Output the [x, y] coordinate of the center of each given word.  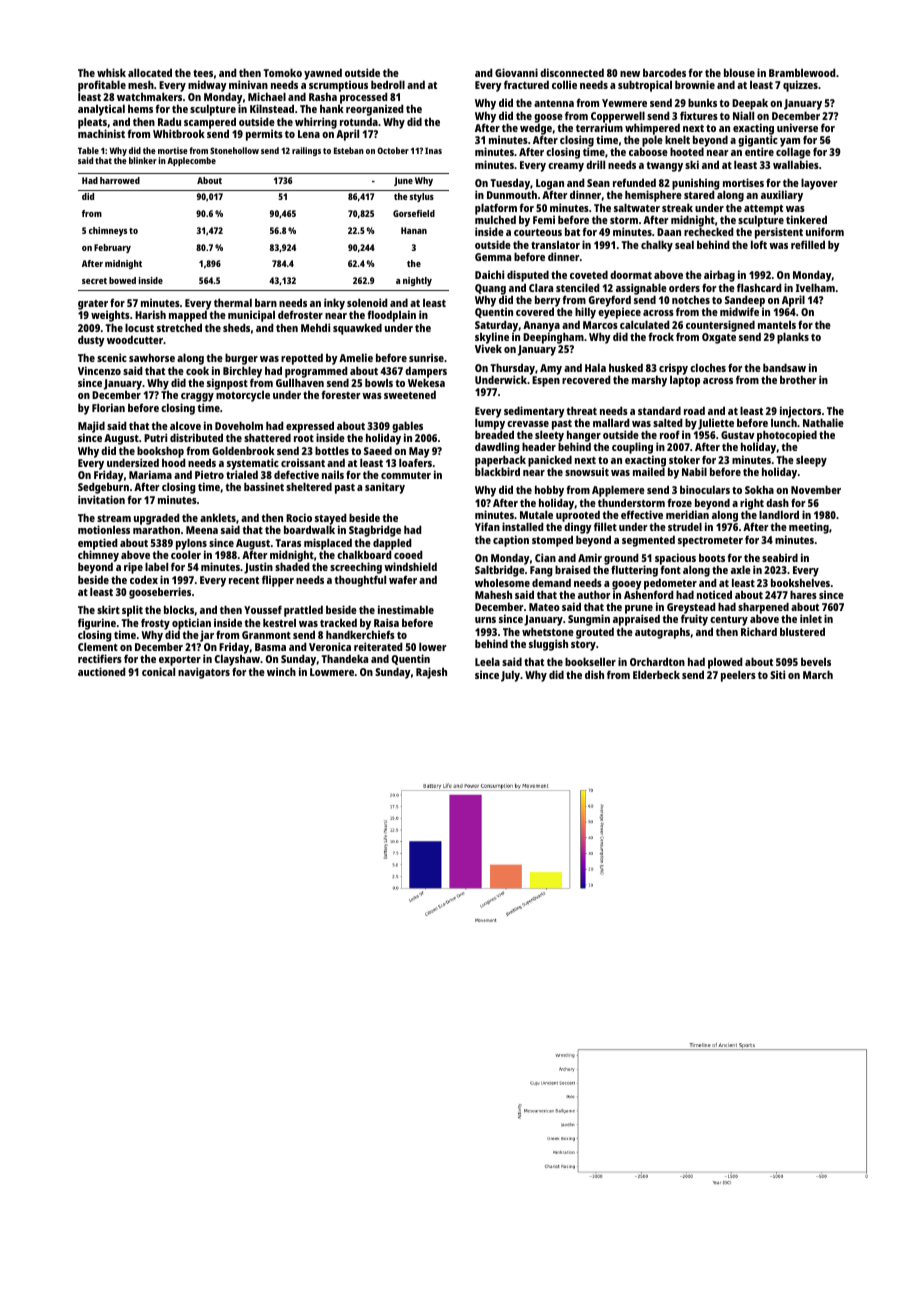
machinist [101, 133]
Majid [91, 427]
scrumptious [338, 86]
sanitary [385, 488]
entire [759, 152]
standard [659, 410]
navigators [204, 673]
